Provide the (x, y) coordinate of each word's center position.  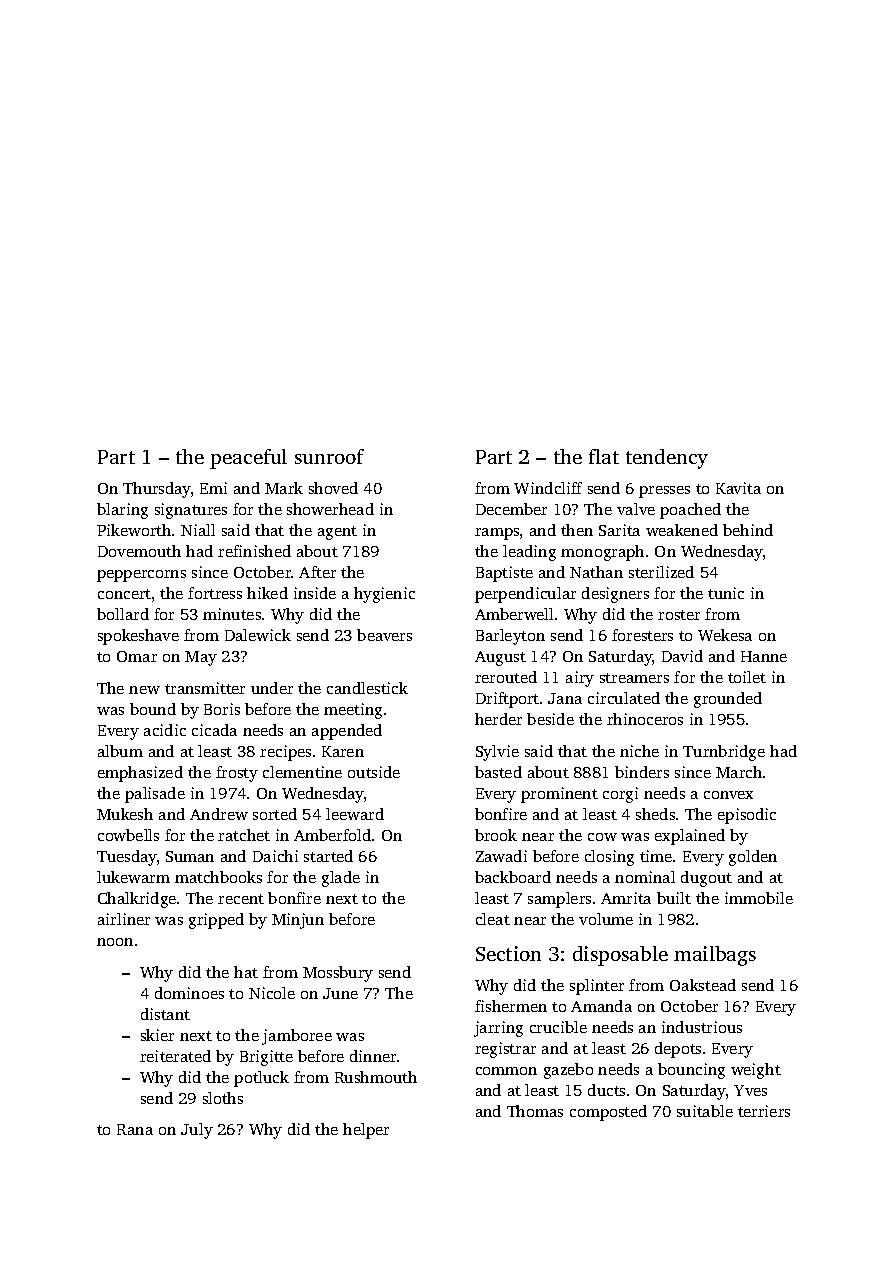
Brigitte (266, 1058)
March (739, 772)
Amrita (626, 898)
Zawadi (501, 856)
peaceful (248, 459)
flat (604, 456)
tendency (667, 459)
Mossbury (338, 974)
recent (241, 899)
